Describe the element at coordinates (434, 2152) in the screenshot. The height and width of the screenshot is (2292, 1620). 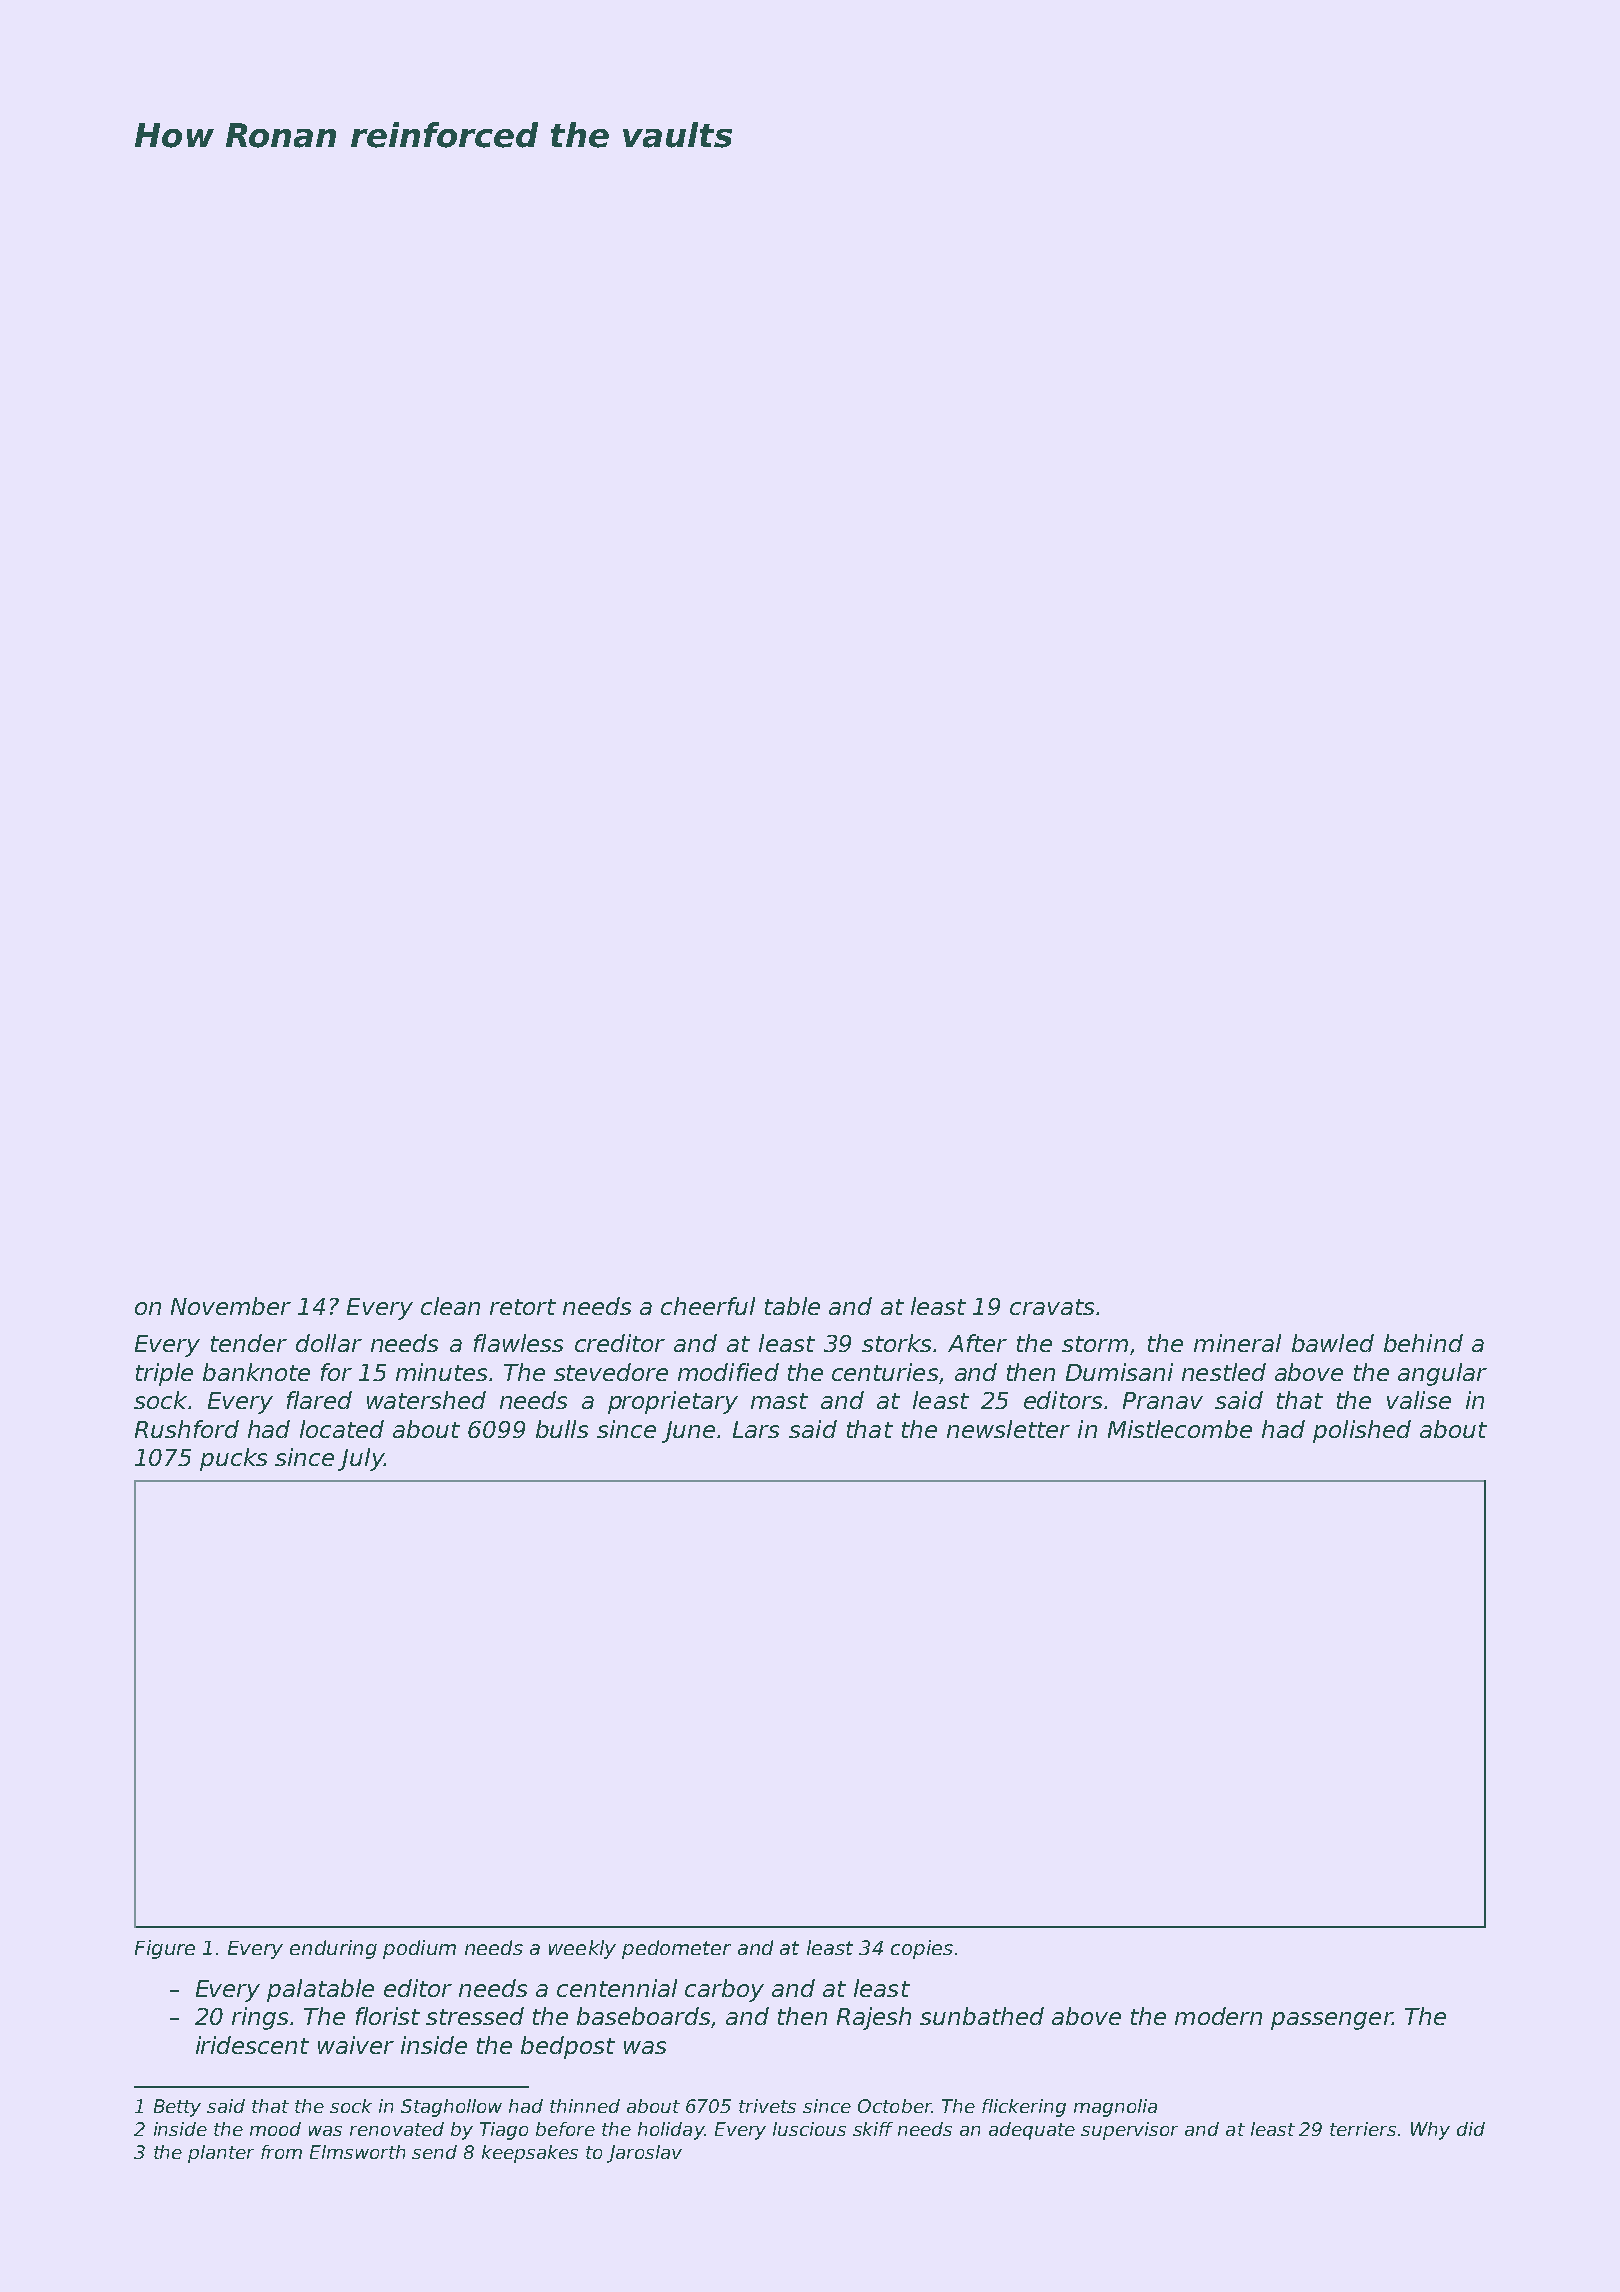
I see `send` at that location.
